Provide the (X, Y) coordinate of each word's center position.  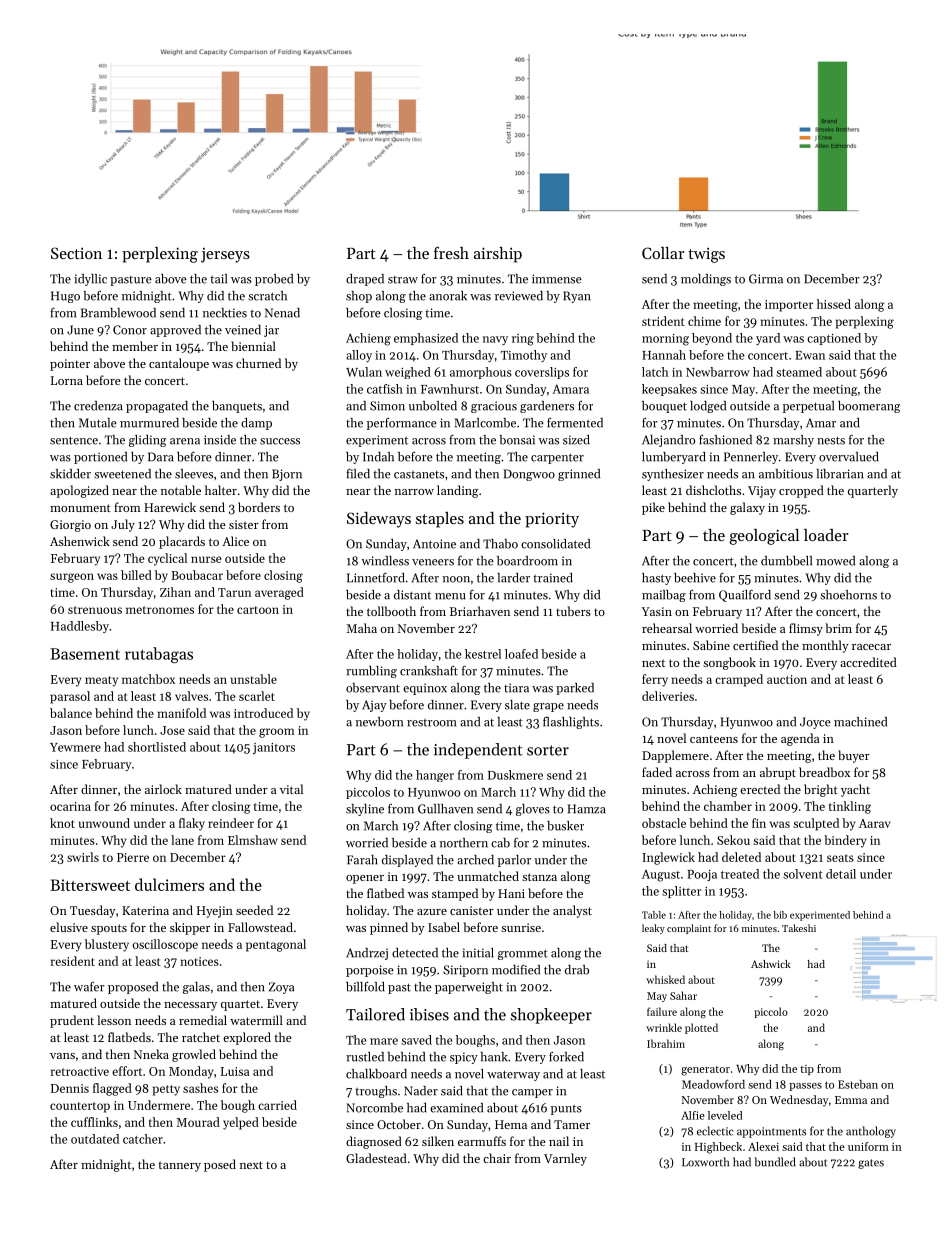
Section (76, 253)
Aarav (875, 823)
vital (291, 789)
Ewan (810, 355)
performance (402, 424)
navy (495, 340)
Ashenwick (80, 541)
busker (565, 826)
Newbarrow (718, 372)
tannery (179, 1166)
